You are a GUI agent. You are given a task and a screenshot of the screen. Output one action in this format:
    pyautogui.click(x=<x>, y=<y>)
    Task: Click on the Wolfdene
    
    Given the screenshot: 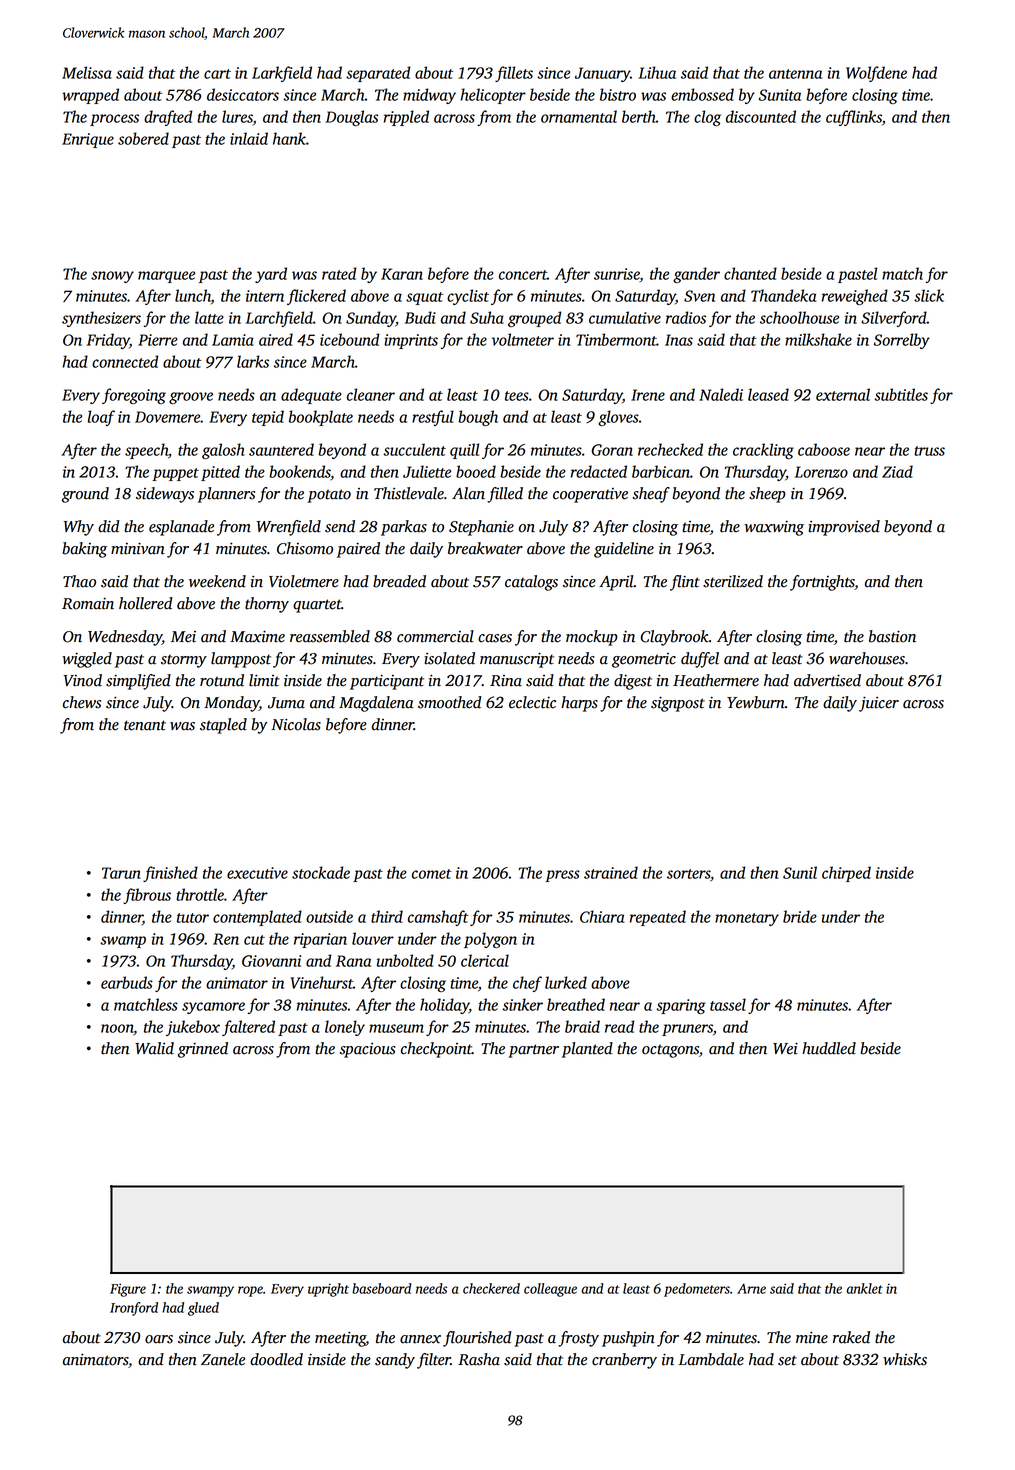 What is the action you would take?
    pyautogui.click(x=876, y=74)
